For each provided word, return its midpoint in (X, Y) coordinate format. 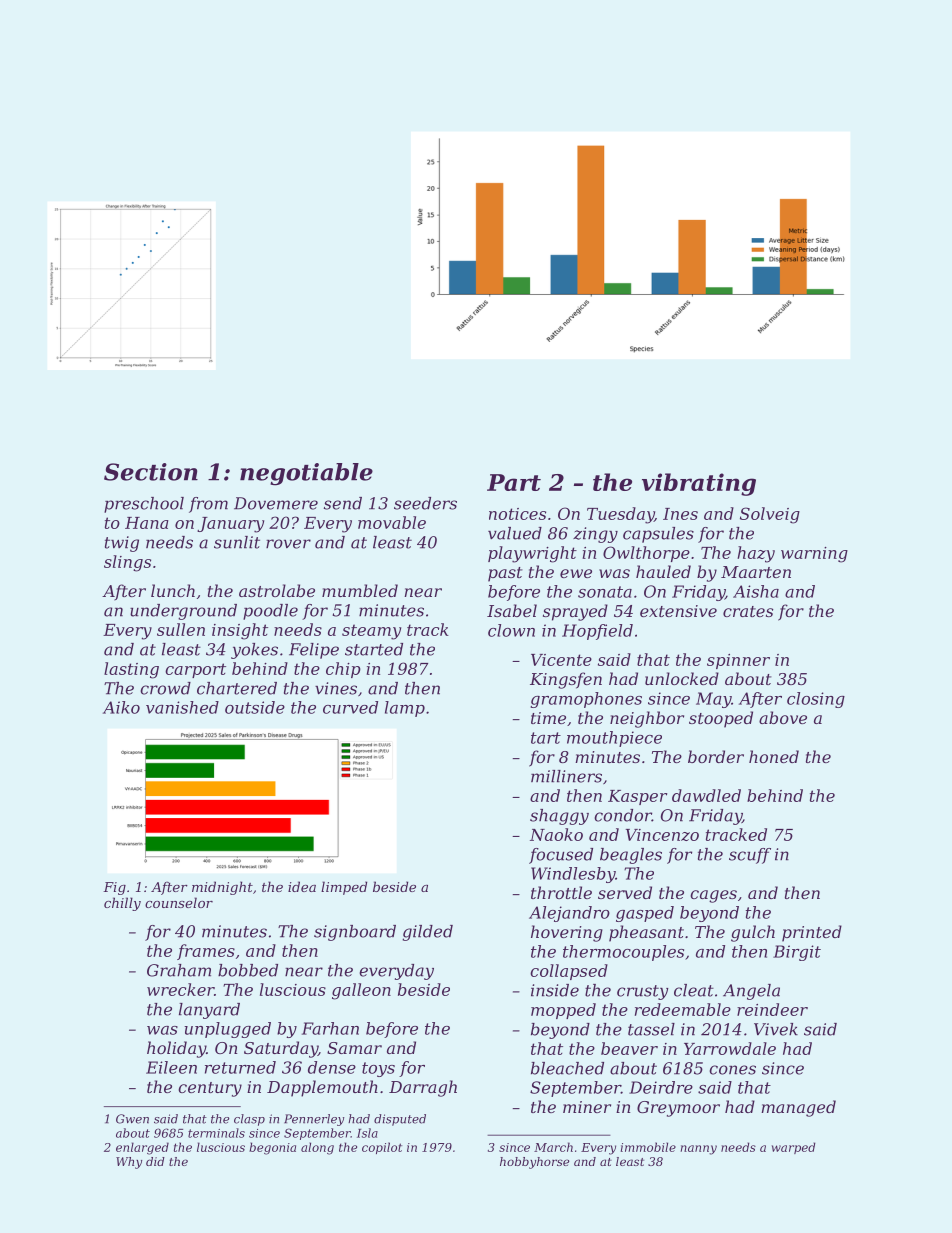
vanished (182, 707)
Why (129, 1163)
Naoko (556, 834)
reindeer (772, 1009)
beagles (631, 856)
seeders (425, 503)
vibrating (699, 484)
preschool (144, 505)
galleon (361, 991)
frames (206, 952)
